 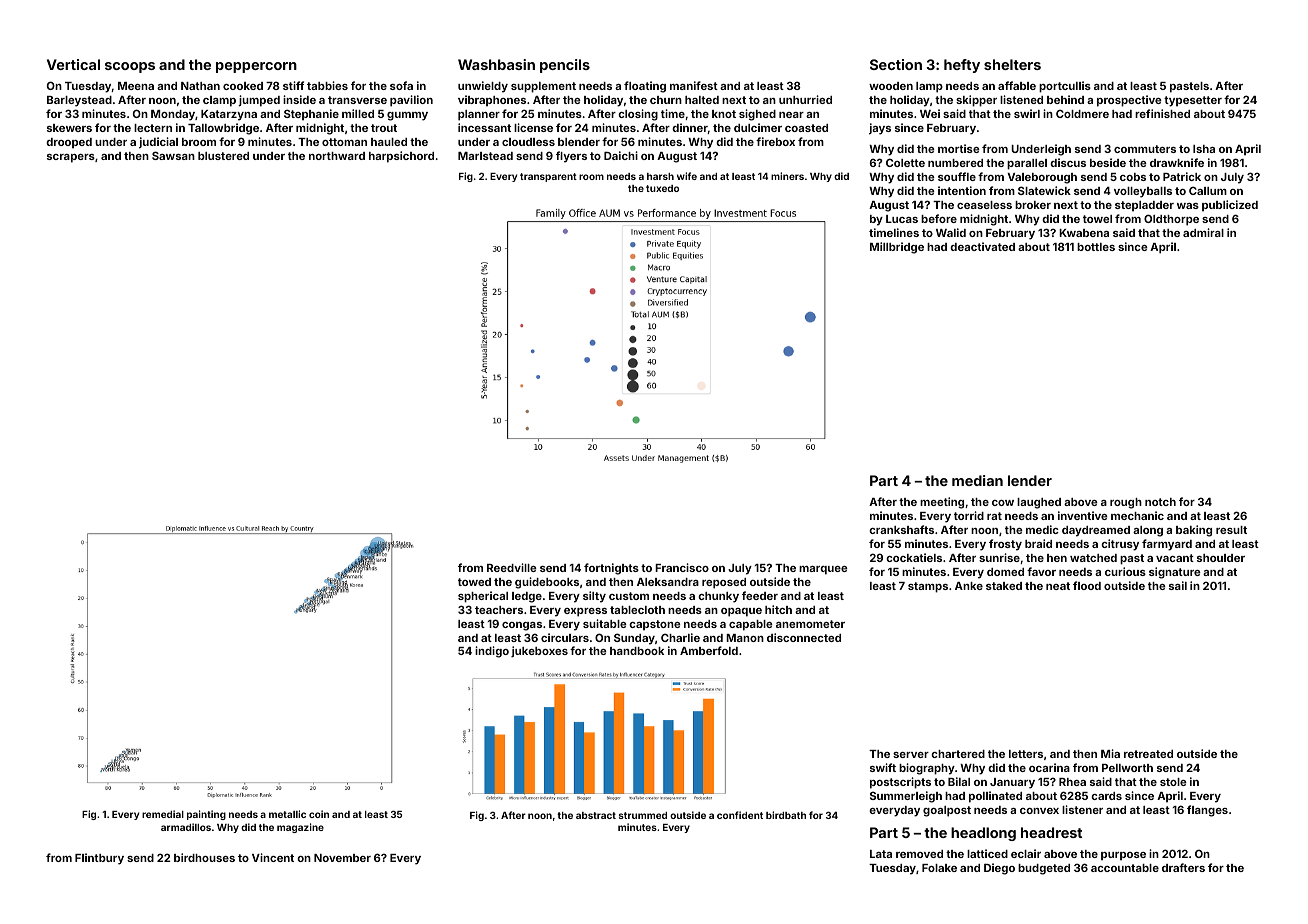 I want to click on birdhouses, so click(x=204, y=857).
